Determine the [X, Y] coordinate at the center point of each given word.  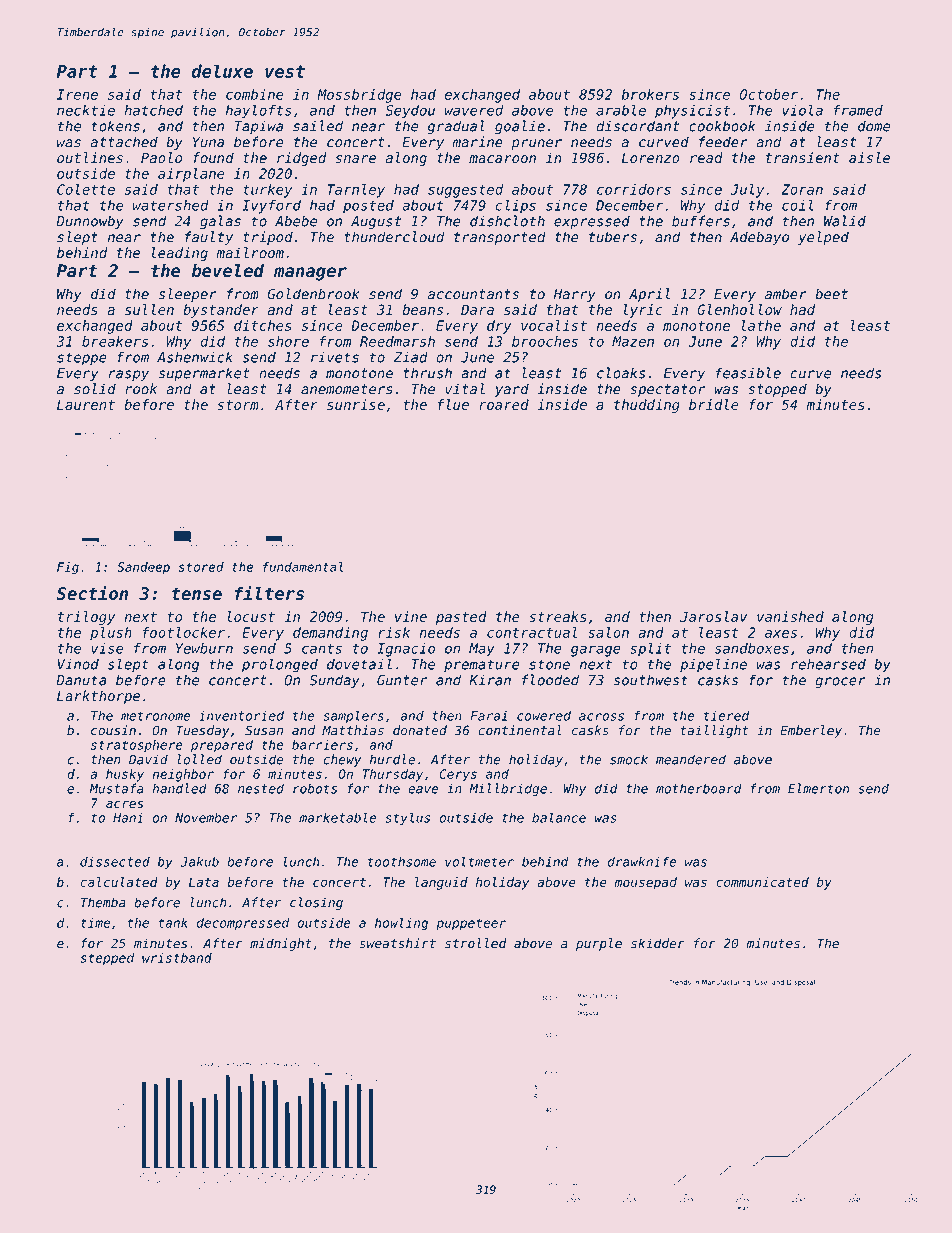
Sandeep [143, 568]
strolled [475, 943]
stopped [777, 390]
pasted [461, 618]
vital [465, 389]
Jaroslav [714, 616]
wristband [177, 958]
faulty [209, 238]
